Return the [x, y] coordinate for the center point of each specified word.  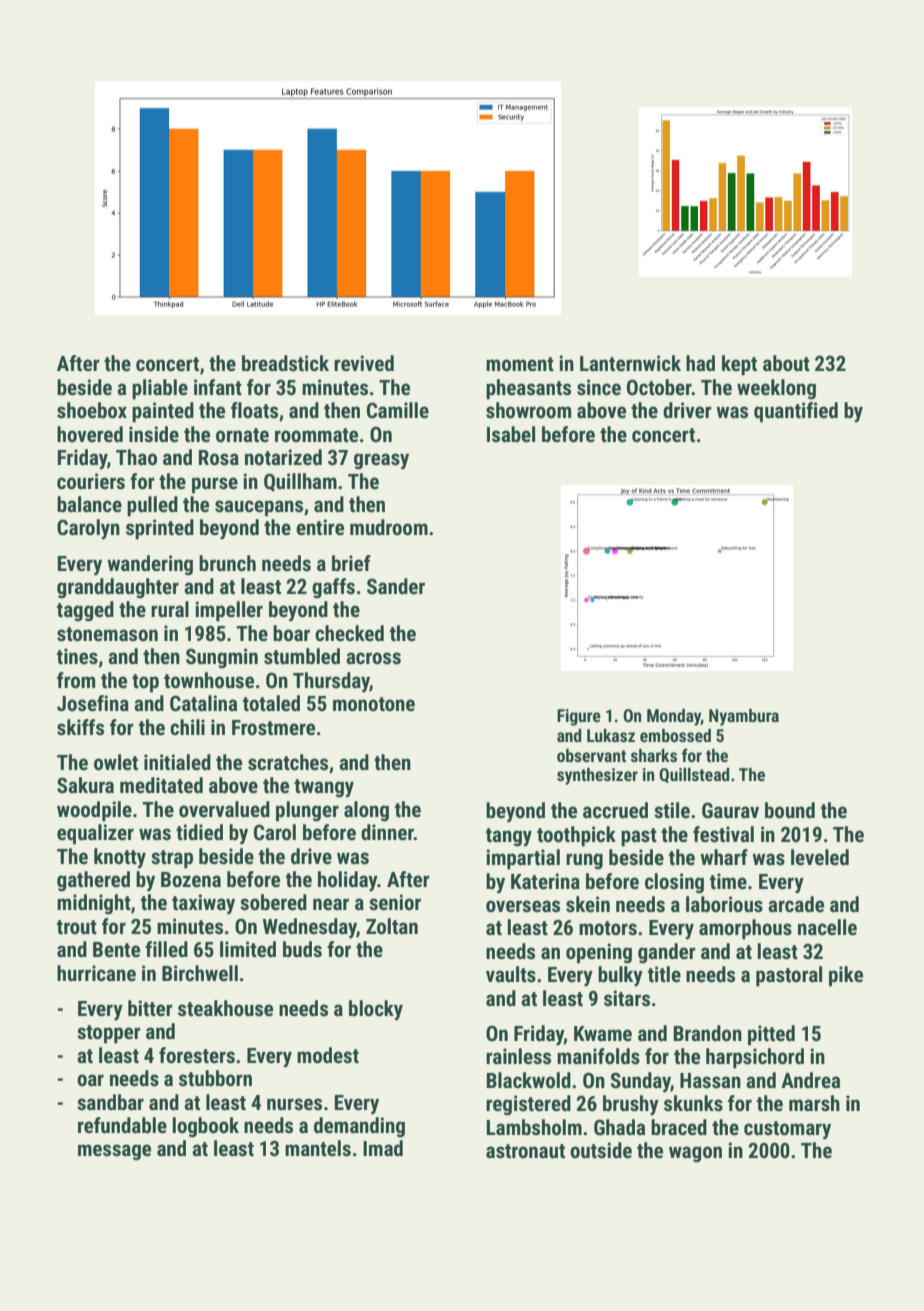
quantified [796, 412]
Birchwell [200, 973]
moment [520, 364]
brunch [227, 563]
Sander [396, 586]
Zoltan [392, 926]
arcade [796, 904]
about [786, 363]
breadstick [285, 363]
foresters [197, 1055]
